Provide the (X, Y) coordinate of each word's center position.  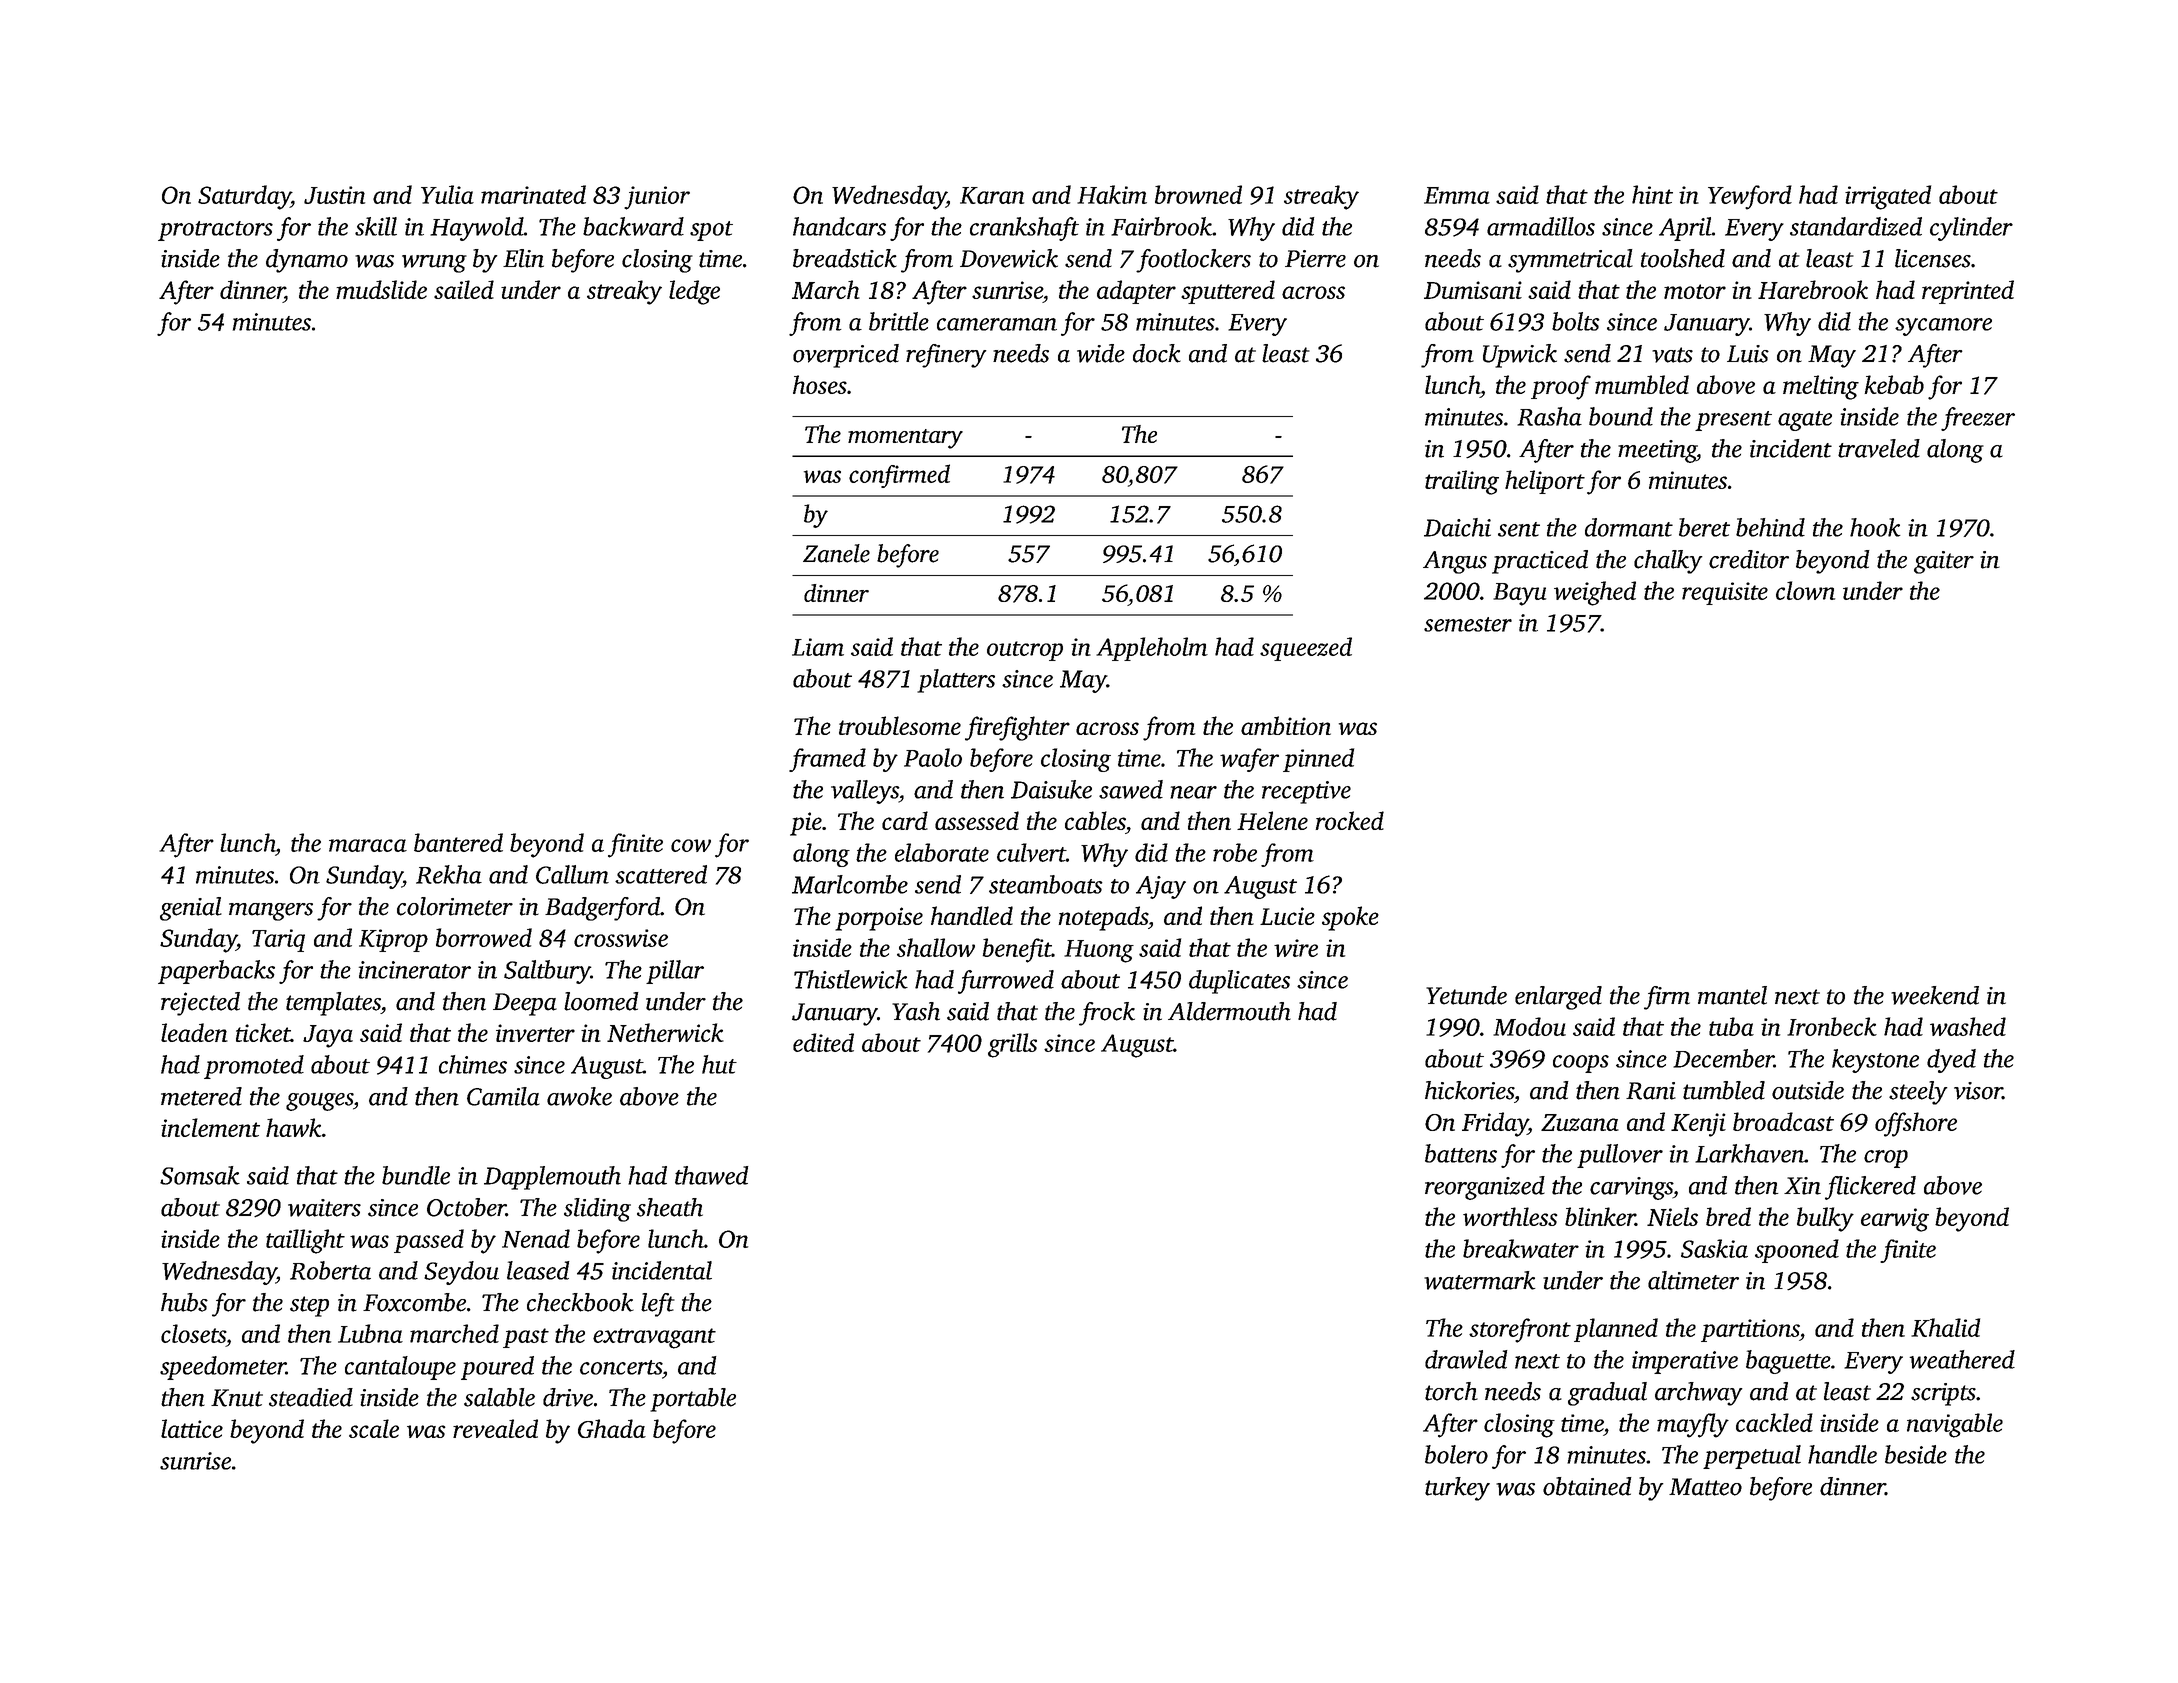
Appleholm (1152, 649)
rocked (1350, 820)
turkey (1457, 1489)
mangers (271, 912)
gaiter (1944, 562)
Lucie (1287, 916)
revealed (495, 1428)
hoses (820, 384)
